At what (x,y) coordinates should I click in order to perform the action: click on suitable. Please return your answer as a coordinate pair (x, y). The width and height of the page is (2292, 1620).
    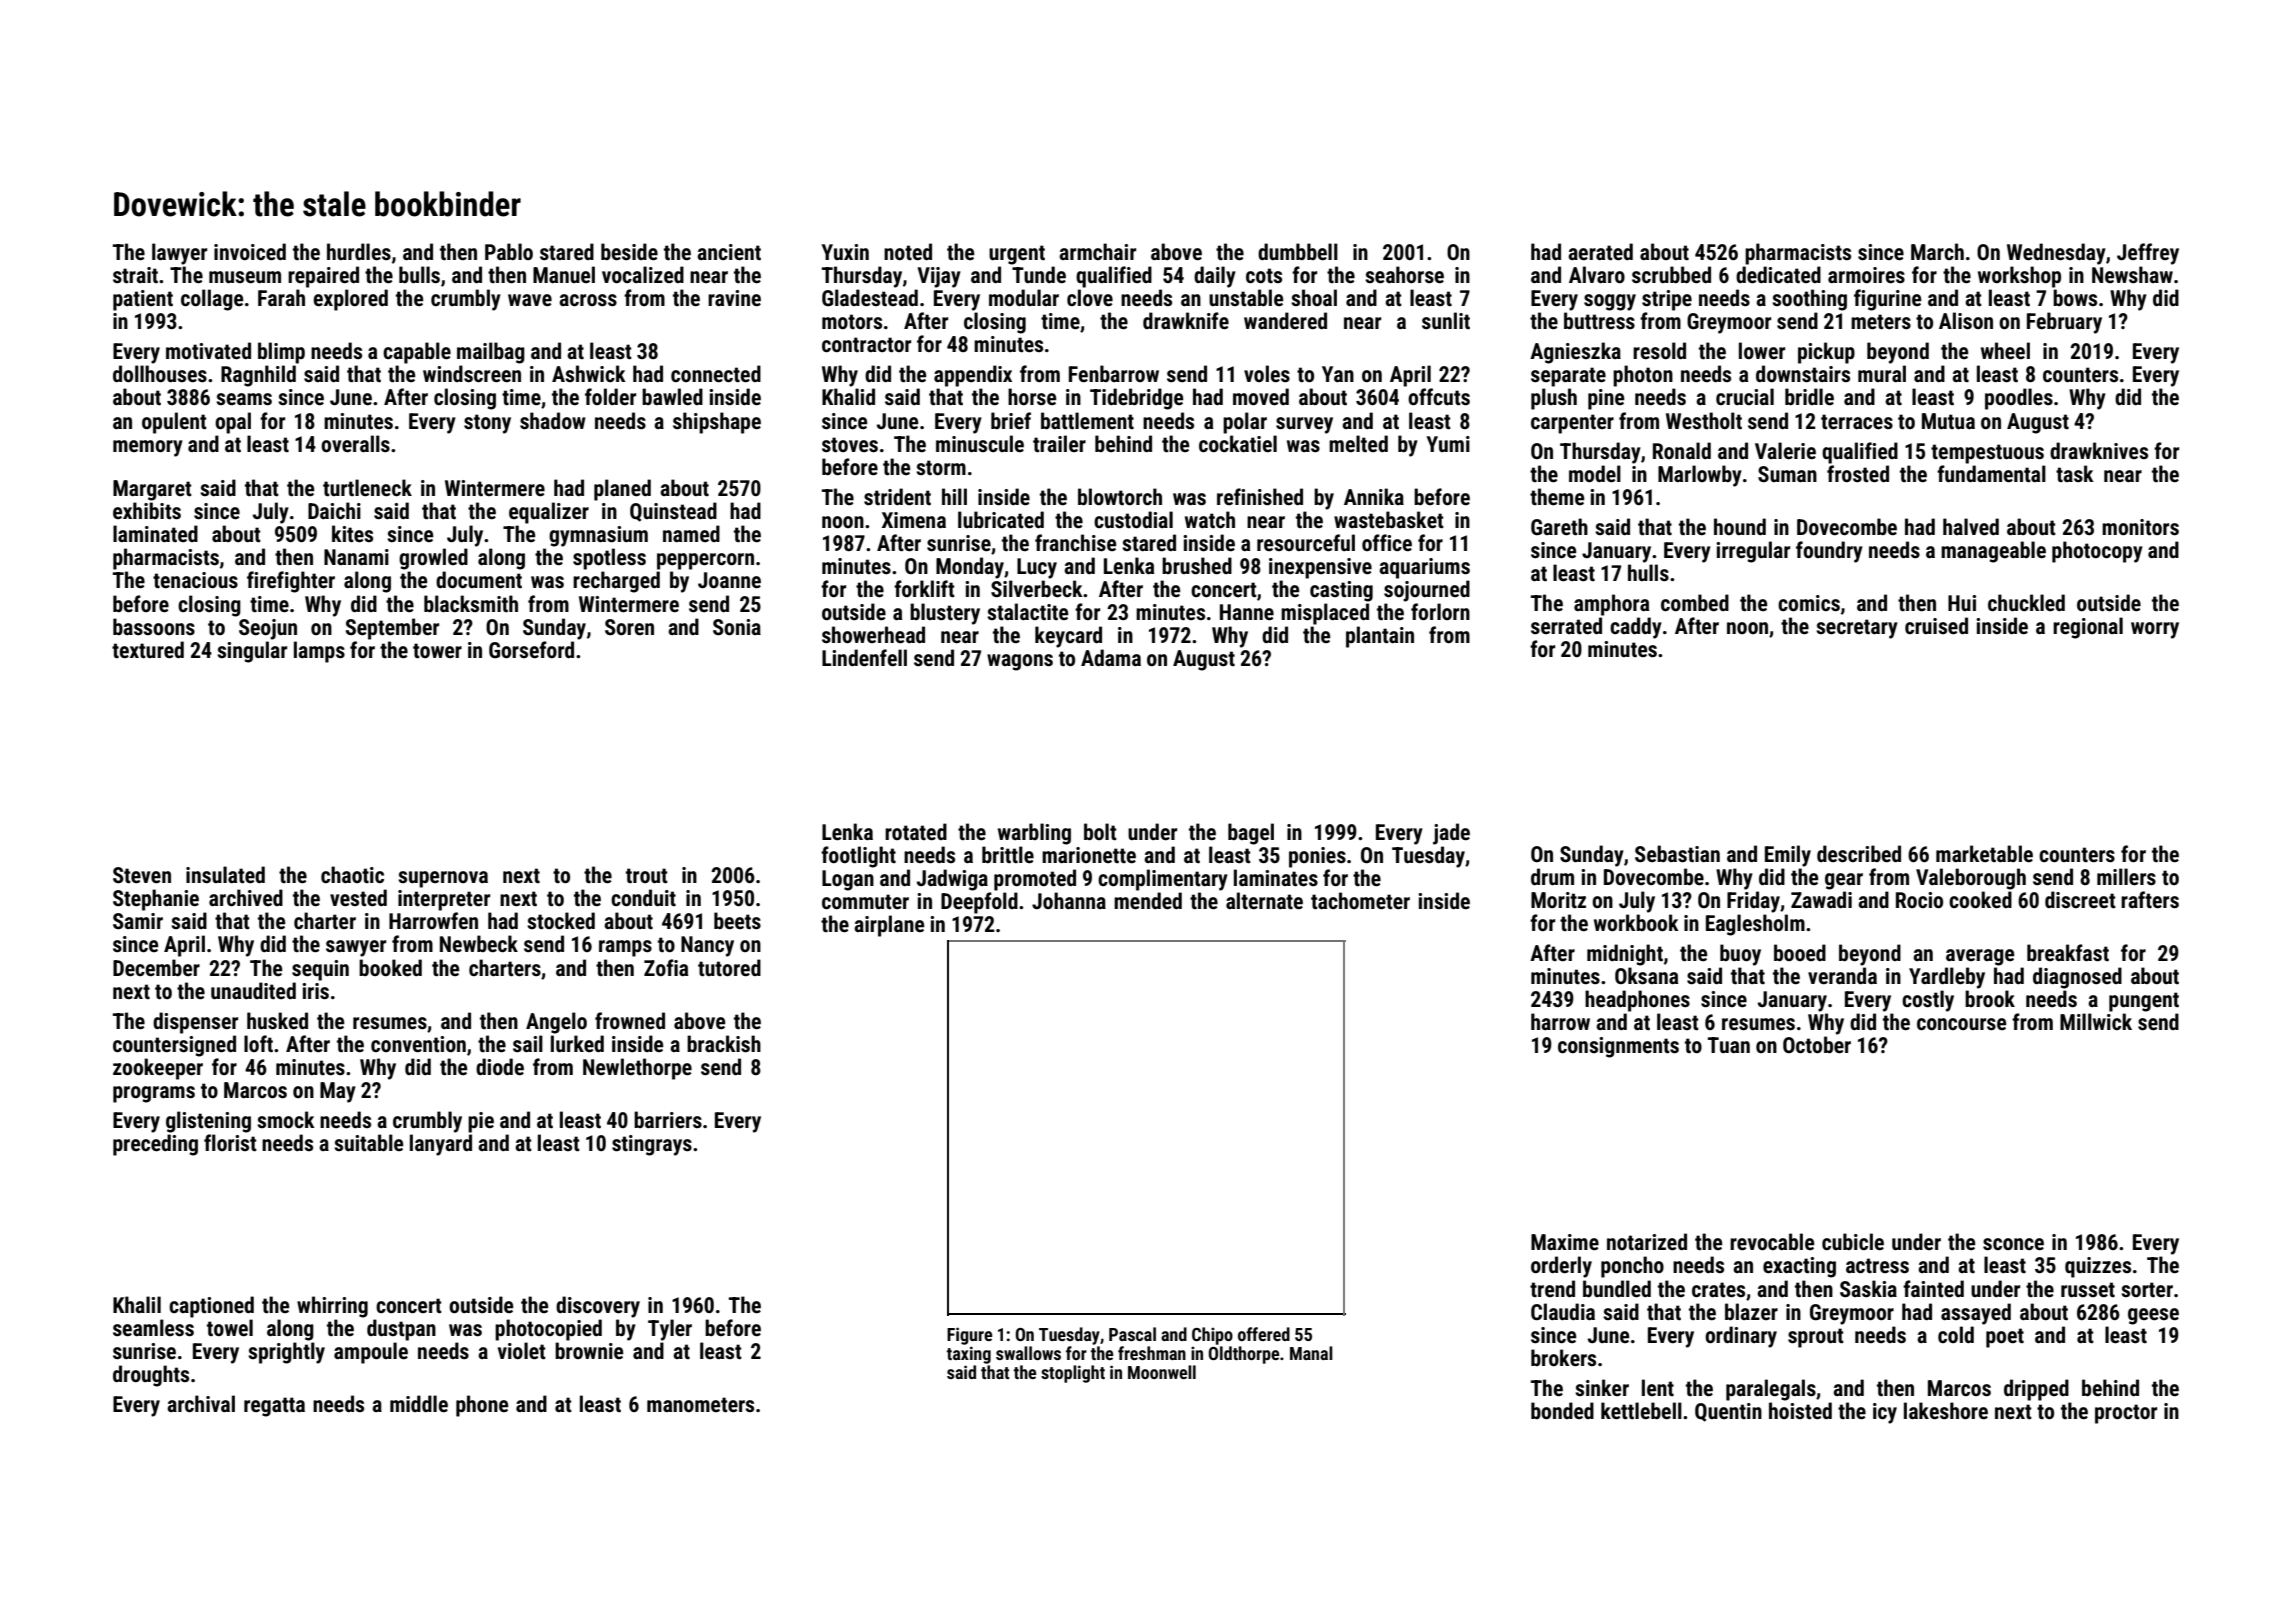
    Looking at the image, I should click on (368, 1143).
